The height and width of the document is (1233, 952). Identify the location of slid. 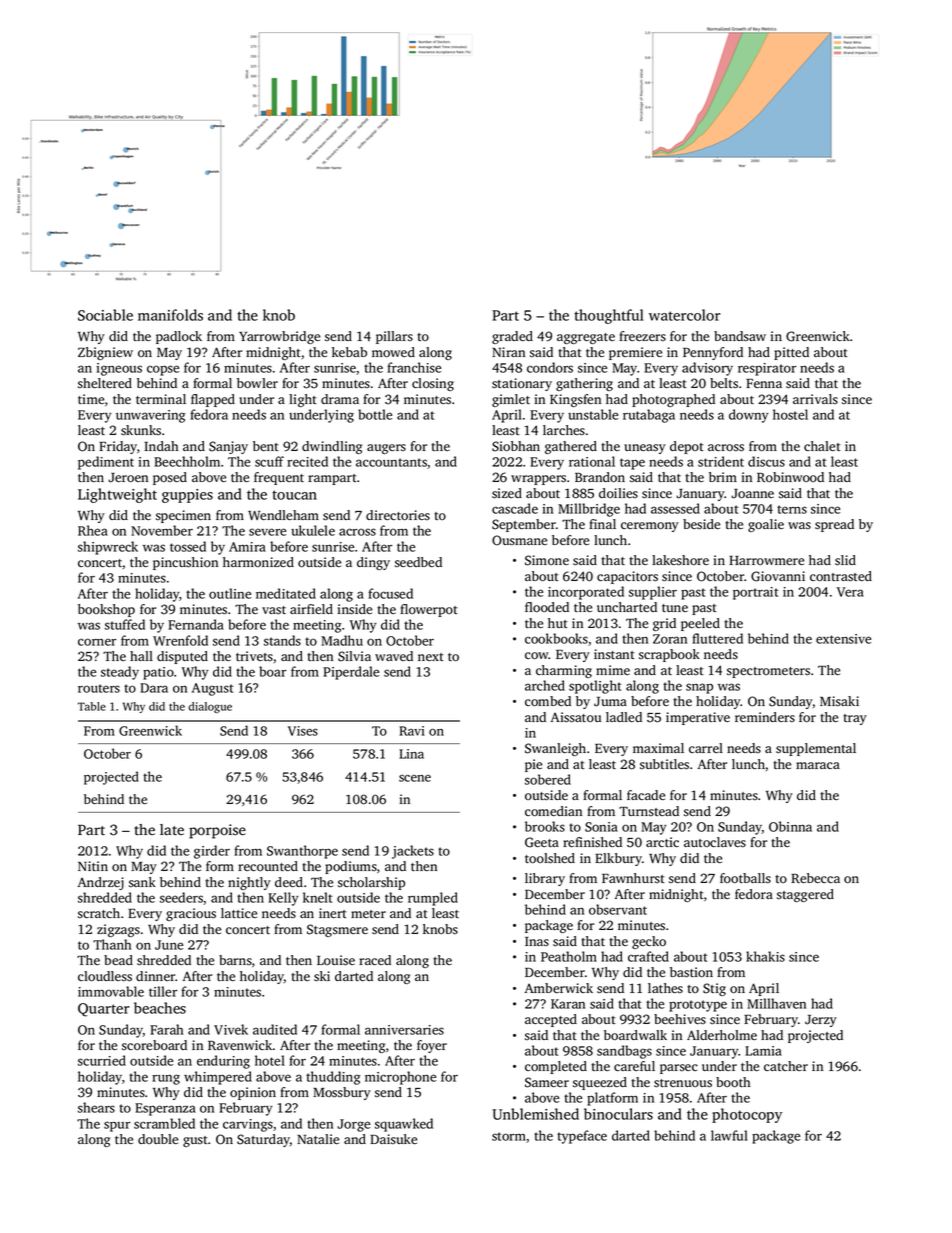
(845, 560).
